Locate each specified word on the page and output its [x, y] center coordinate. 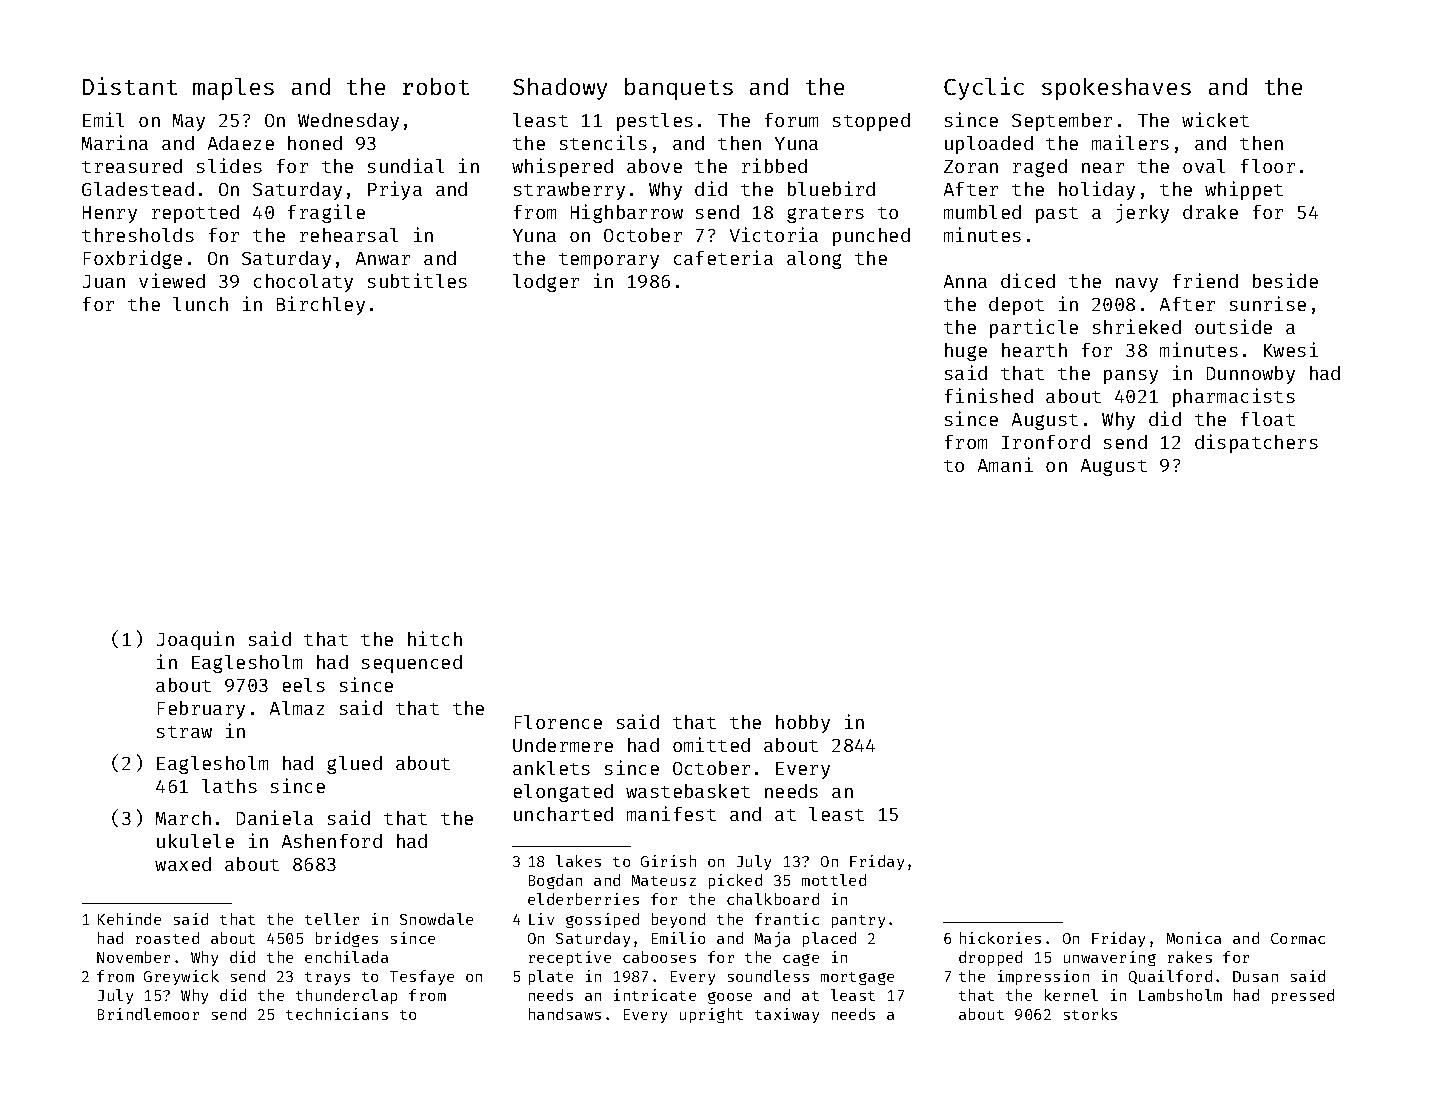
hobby [803, 724]
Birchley [321, 305]
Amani [1005, 464]
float [1268, 419]
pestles [655, 122]
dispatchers [1256, 443]
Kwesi [1291, 349]
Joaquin [195, 640]
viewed [172, 280]
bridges [347, 939]
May [189, 122]
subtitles [417, 280]
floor [1268, 166]
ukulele [195, 841]
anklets [551, 768]
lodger [546, 283]
